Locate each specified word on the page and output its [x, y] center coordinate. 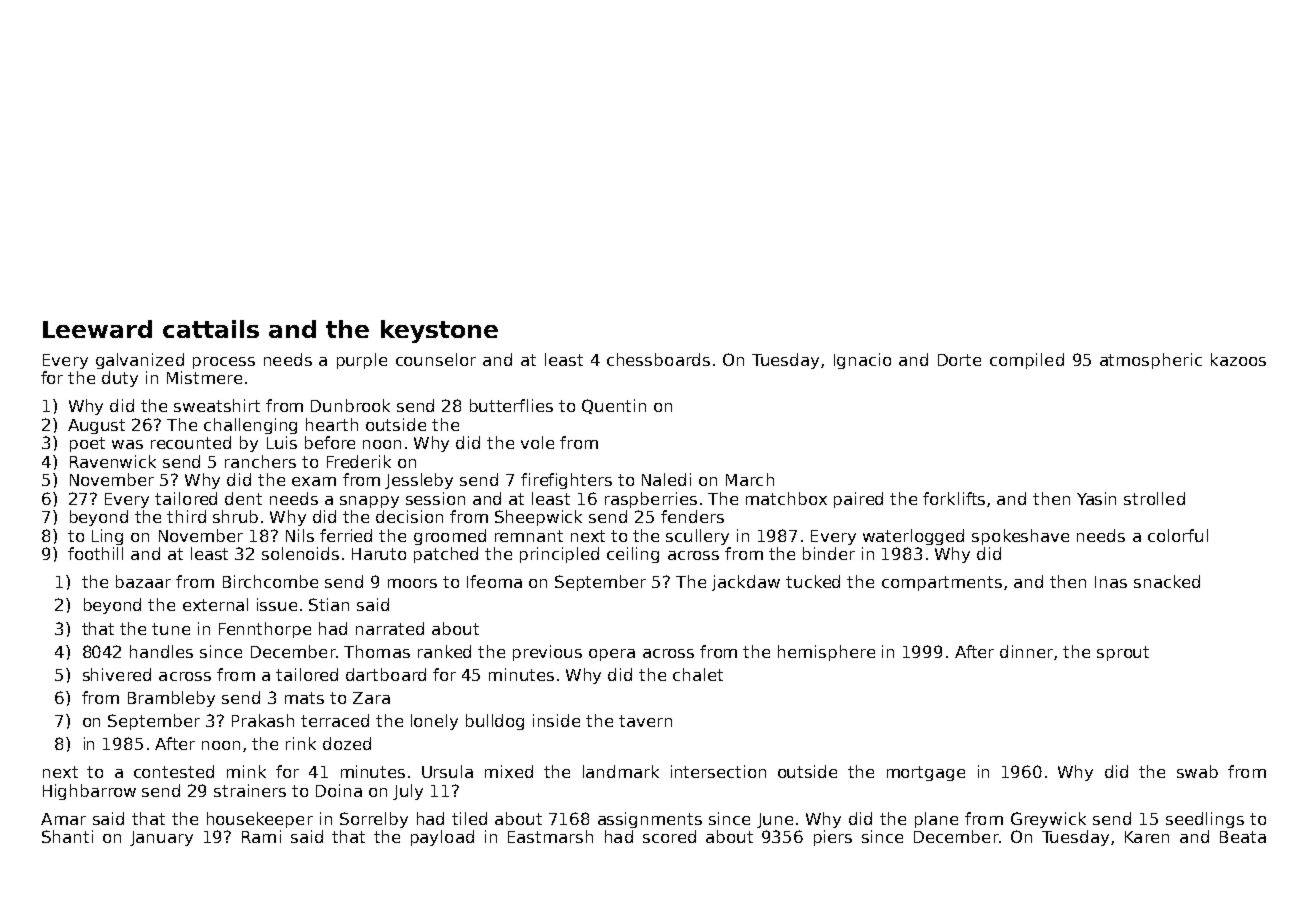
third [186, 516]
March [750, 479]
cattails [211, 329]
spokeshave [1020, 537]
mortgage [926, 773]
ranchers [260, 461]
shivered [117, 674]
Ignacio [862, 361]
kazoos [1238, 359]
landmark [621, 771]
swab [1197, 771]
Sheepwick [538, 518]
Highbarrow [89, 792]
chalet [698, 674]
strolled [1154, 498]
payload [442, 838]
